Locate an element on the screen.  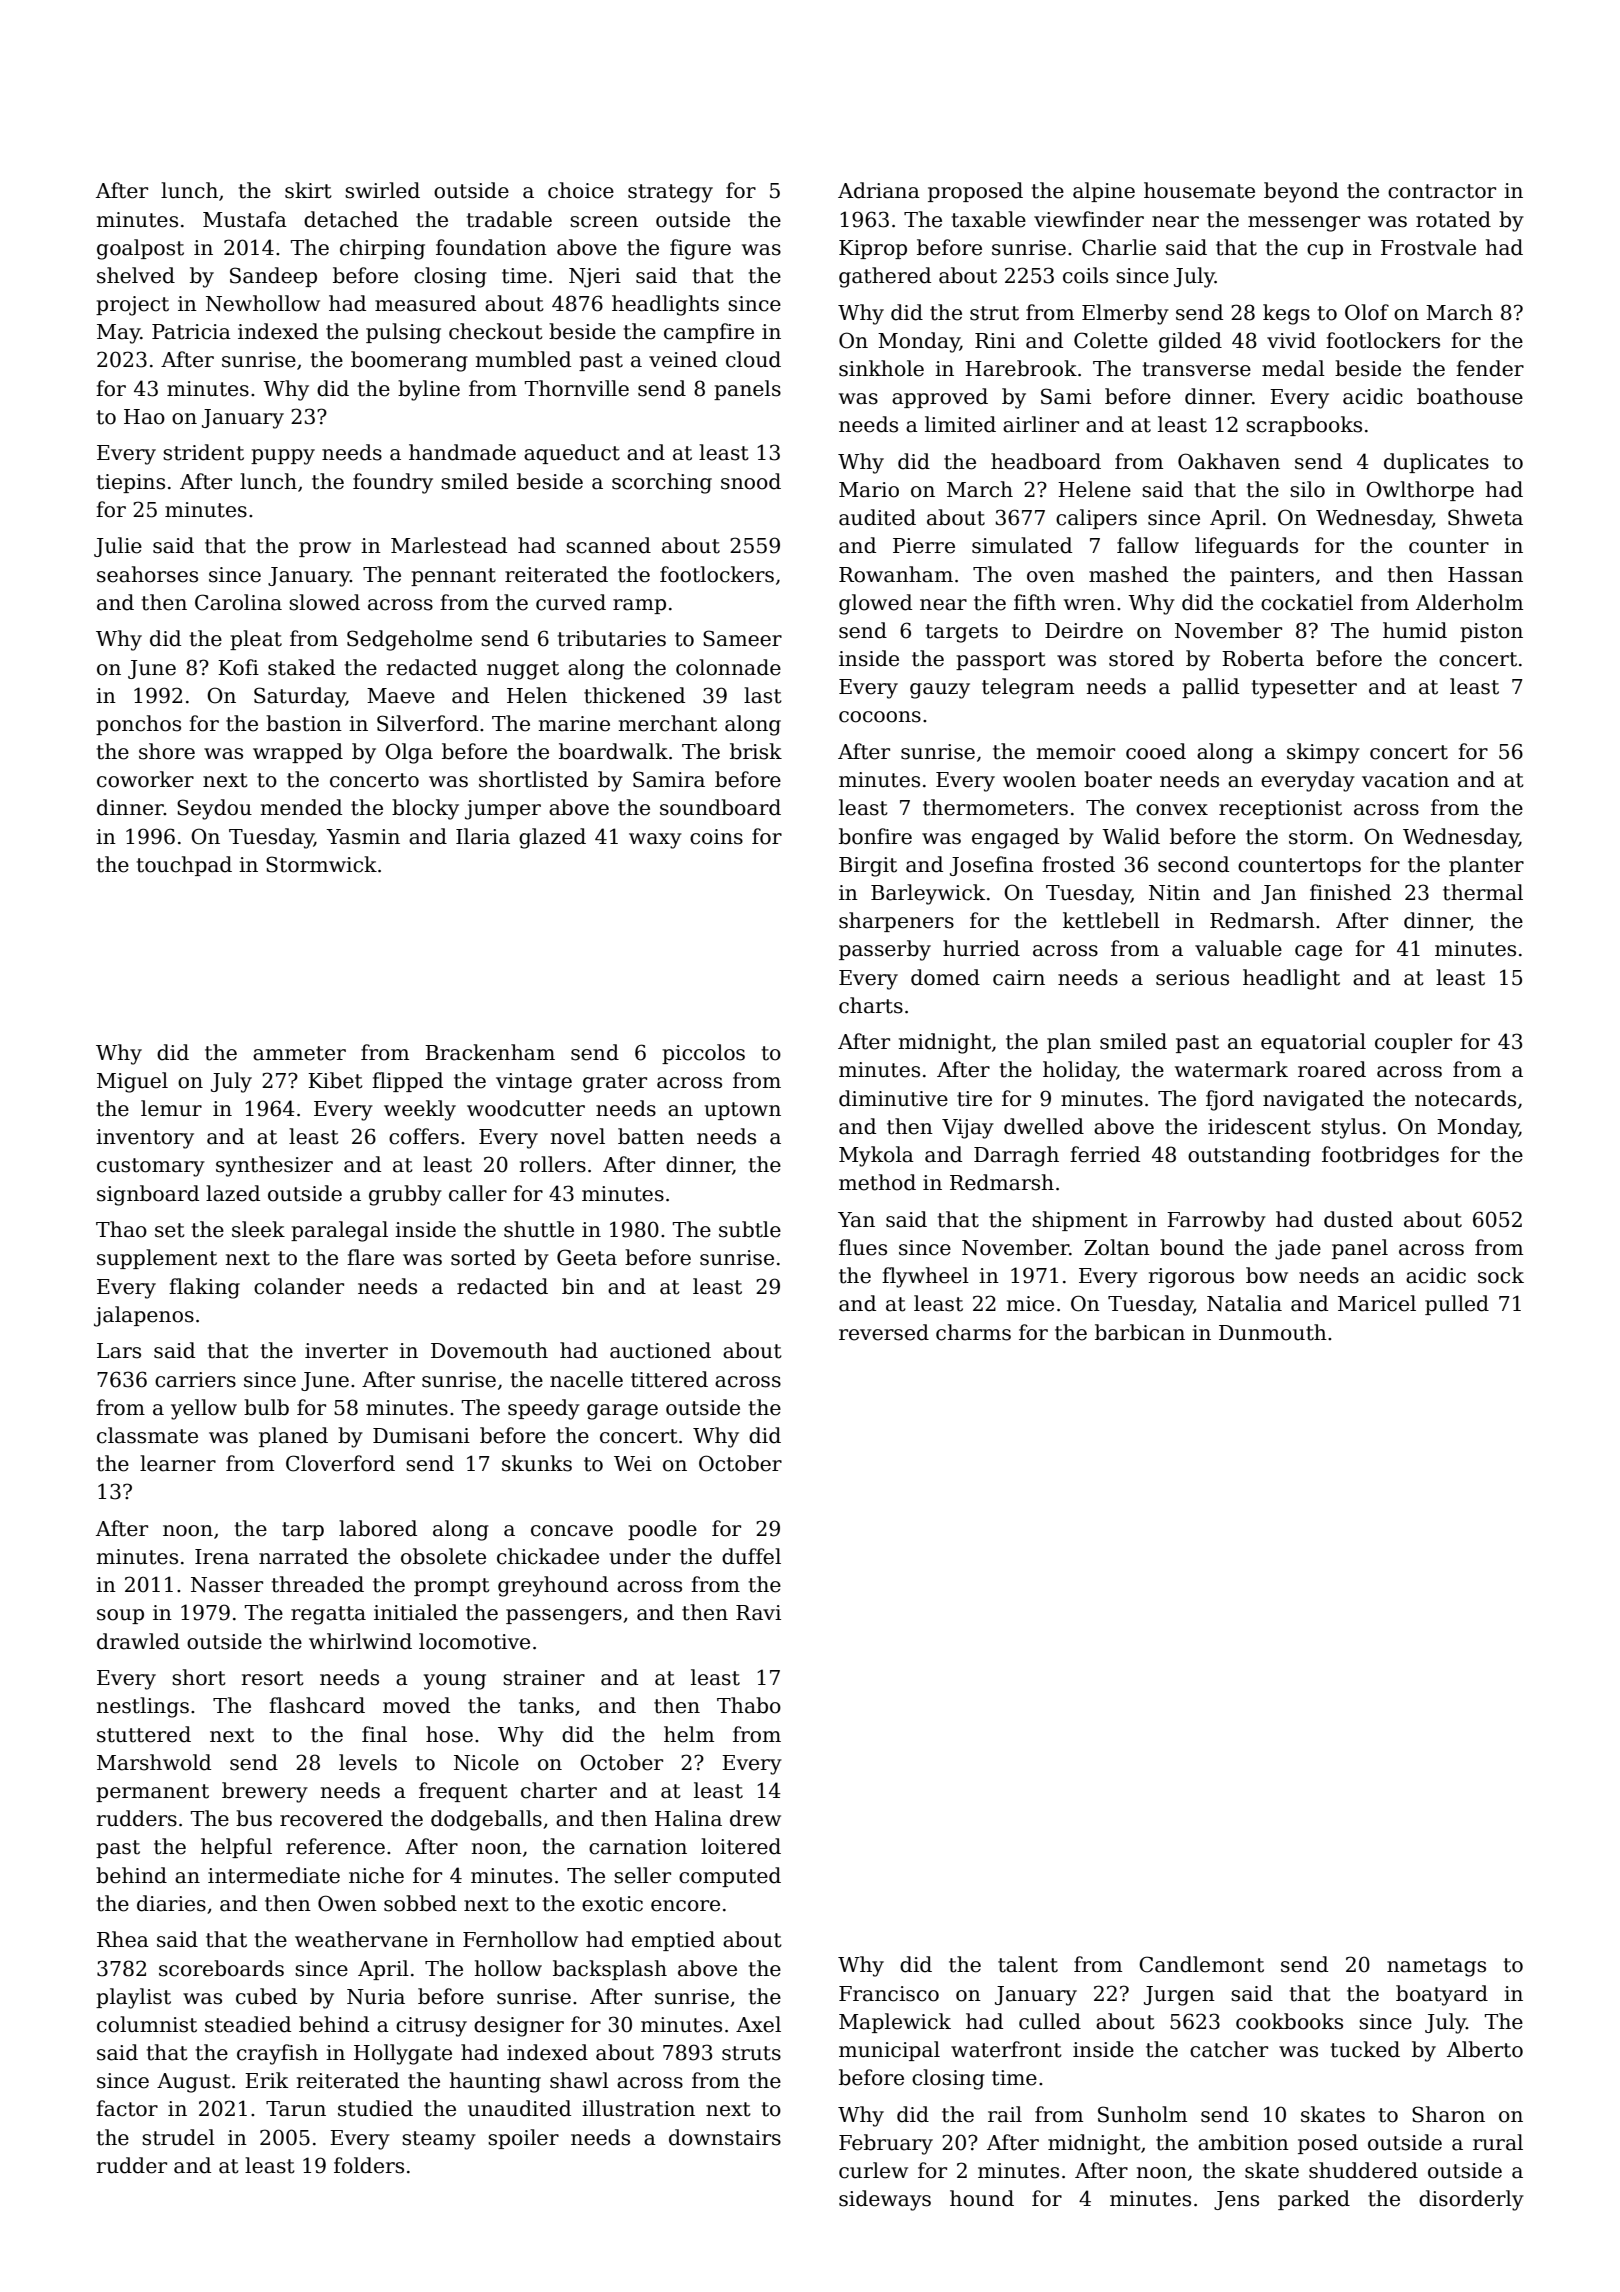
garage is located at coordinates (622, 1412).
